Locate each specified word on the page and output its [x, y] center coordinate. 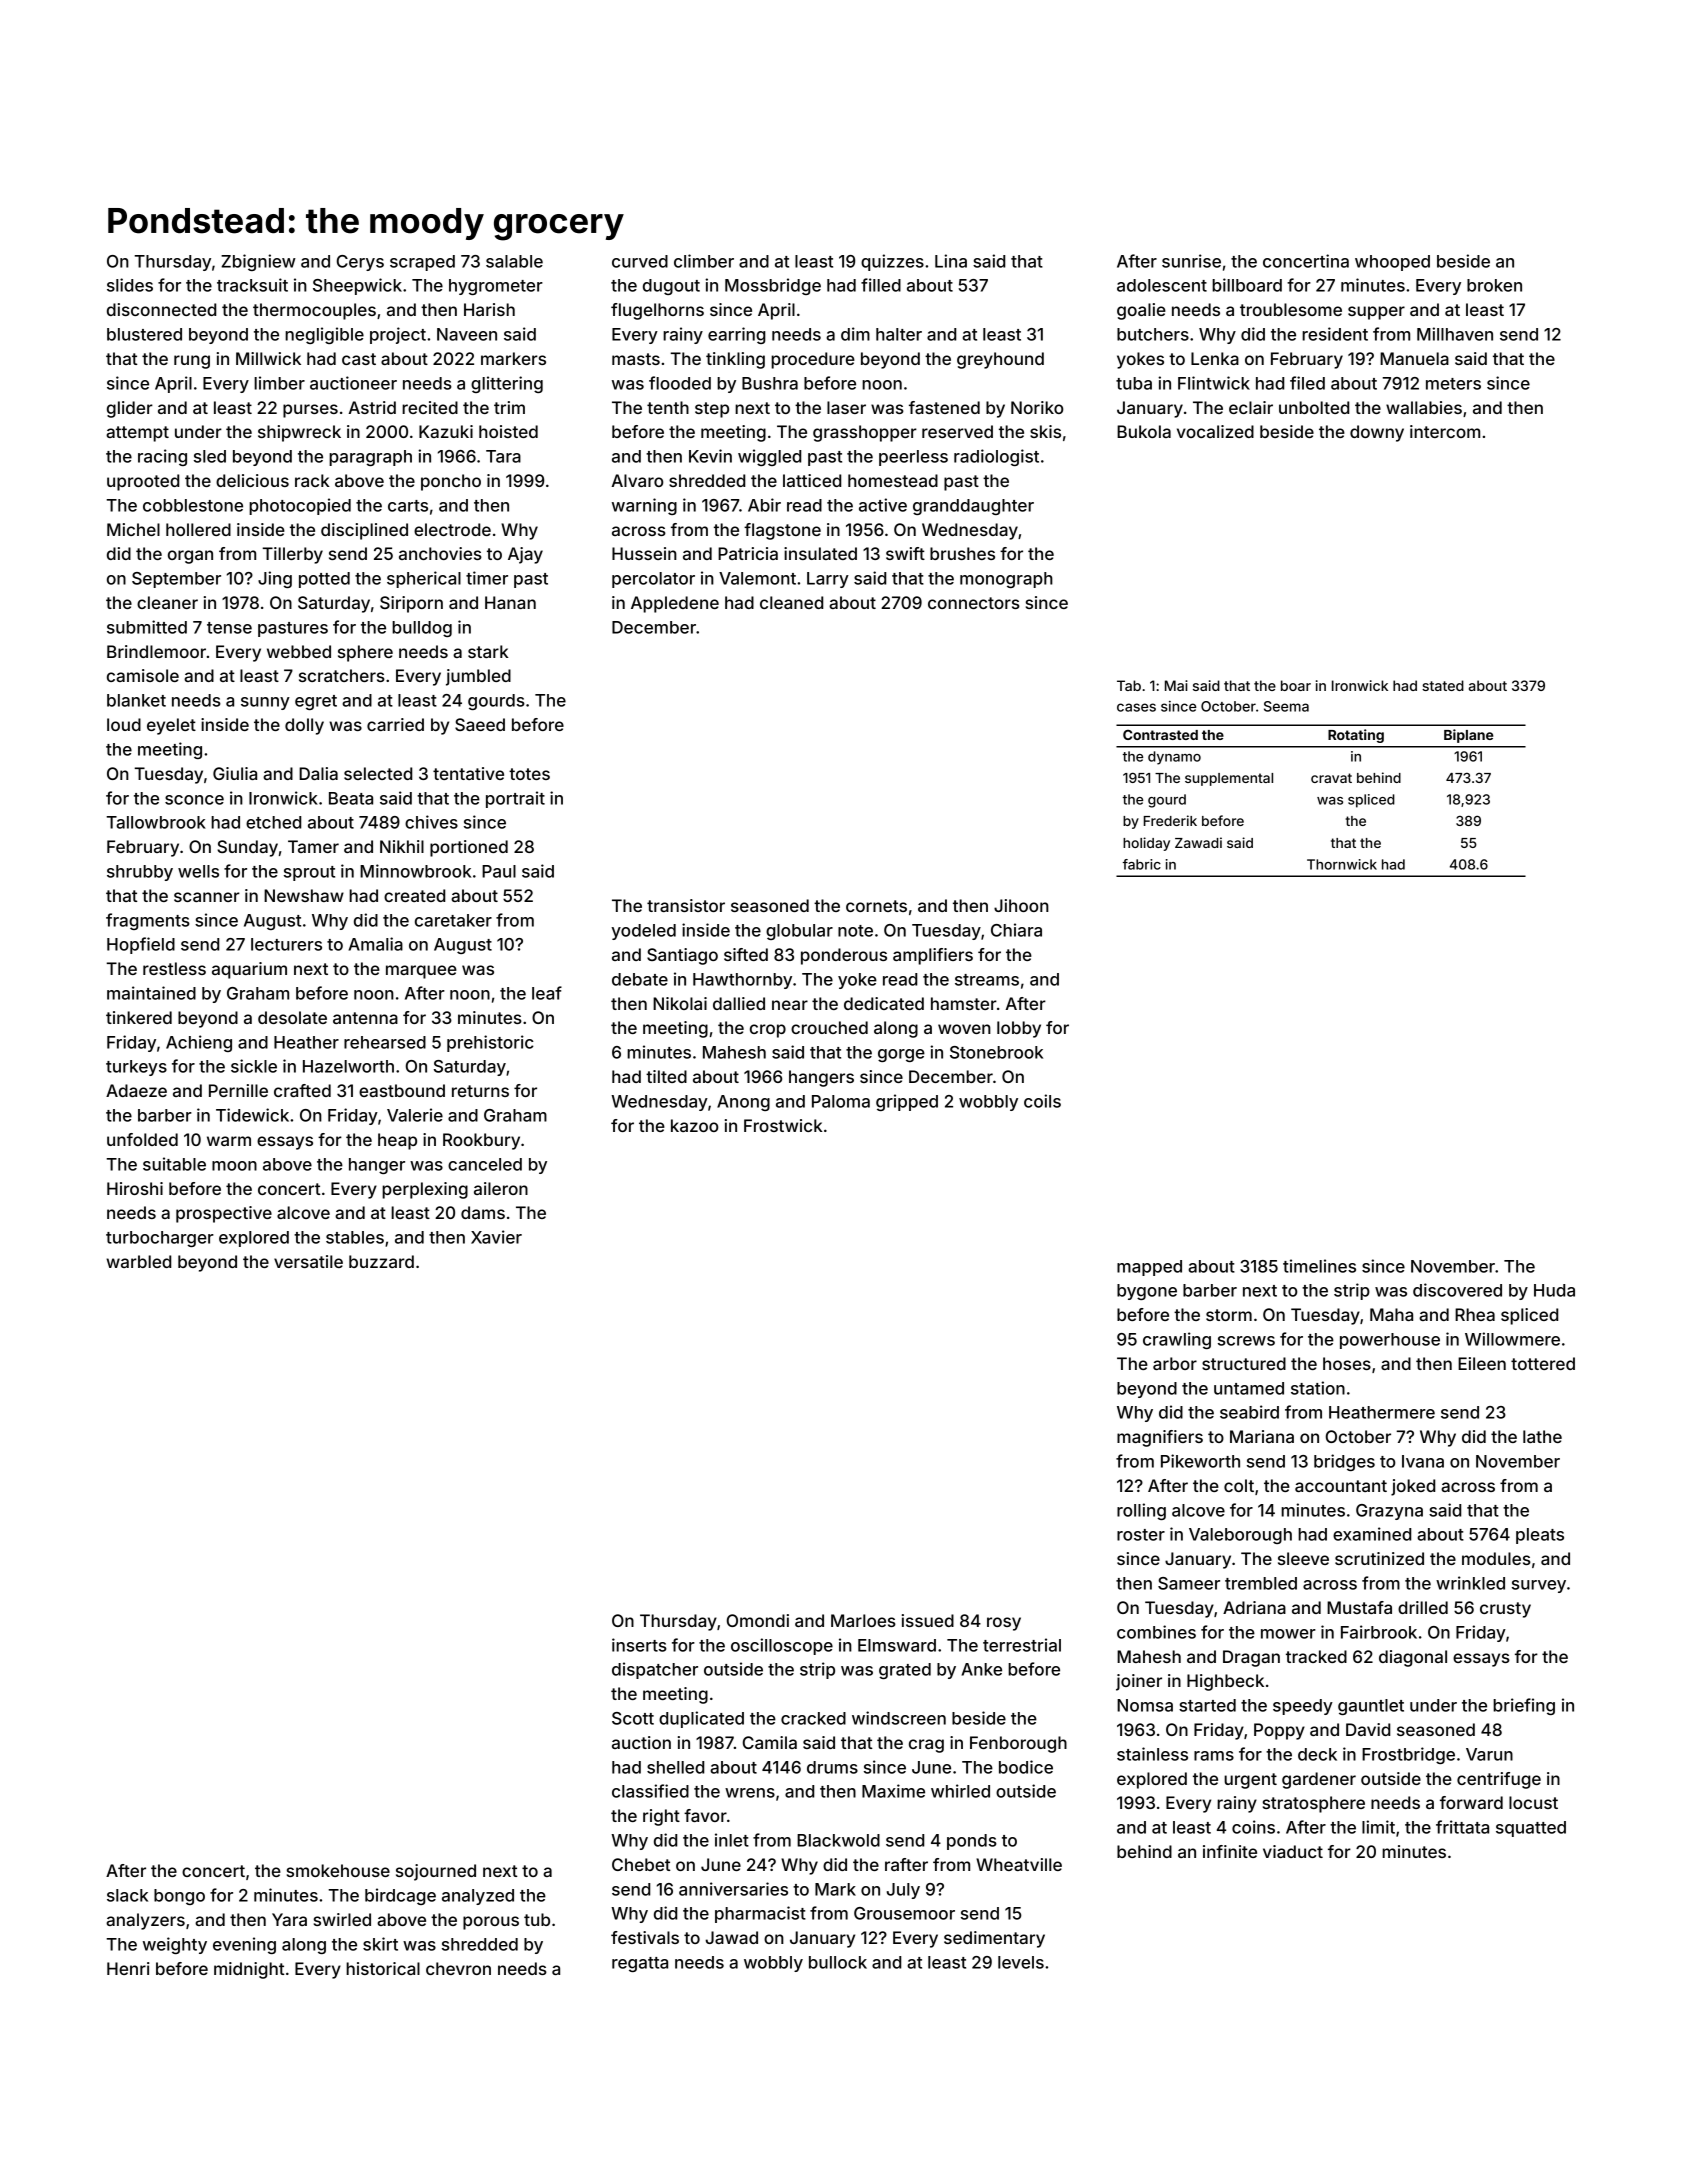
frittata [1462, 1827]
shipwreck [299, 433]
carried [395, 724]
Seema [1286, 706]
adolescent [1162, 285]
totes [529, 774]
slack [127, 1895]
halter [899, 334]
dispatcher [655, 1670]
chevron [458, 1968]
